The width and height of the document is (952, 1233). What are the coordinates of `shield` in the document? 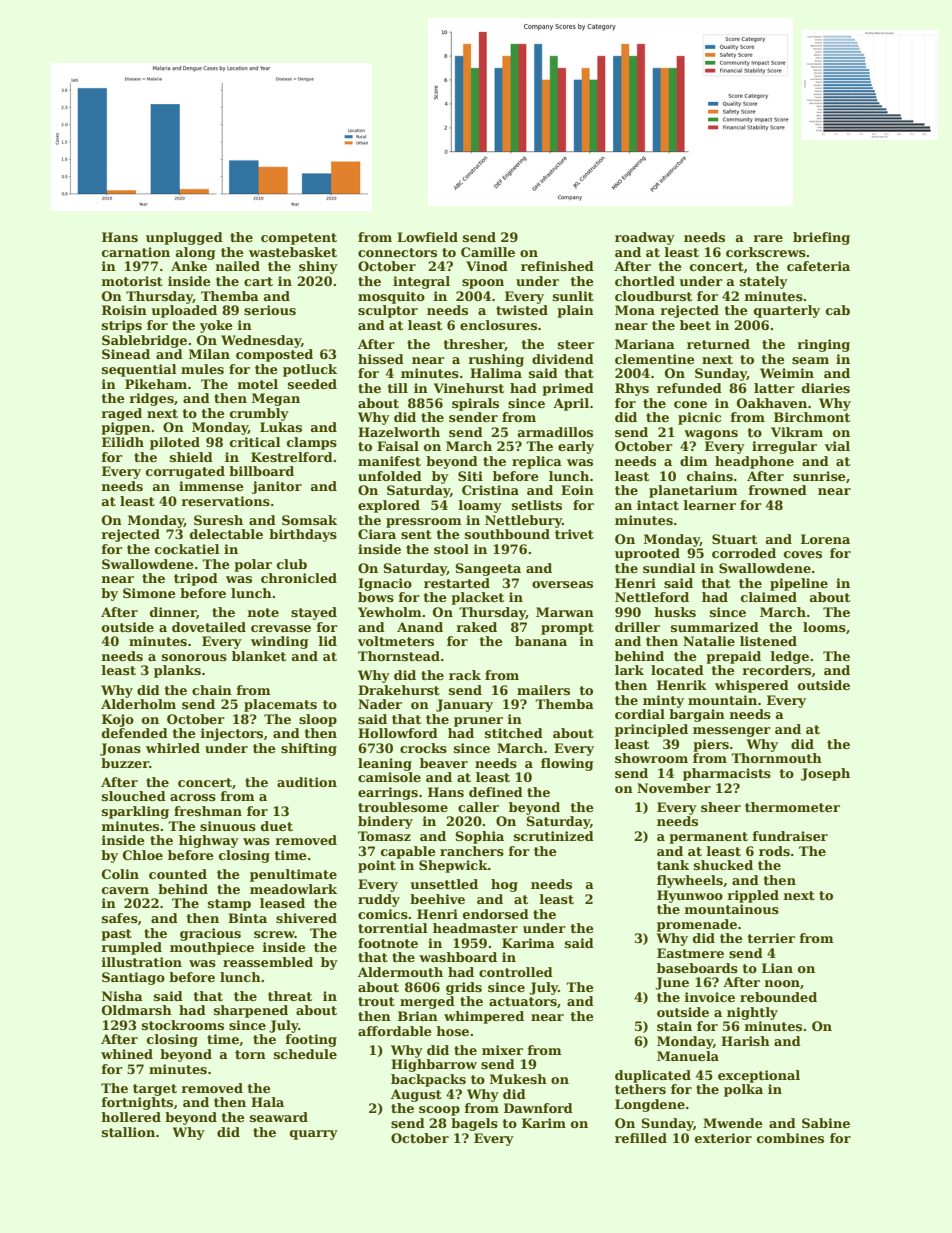 It's located at (191, 457).
